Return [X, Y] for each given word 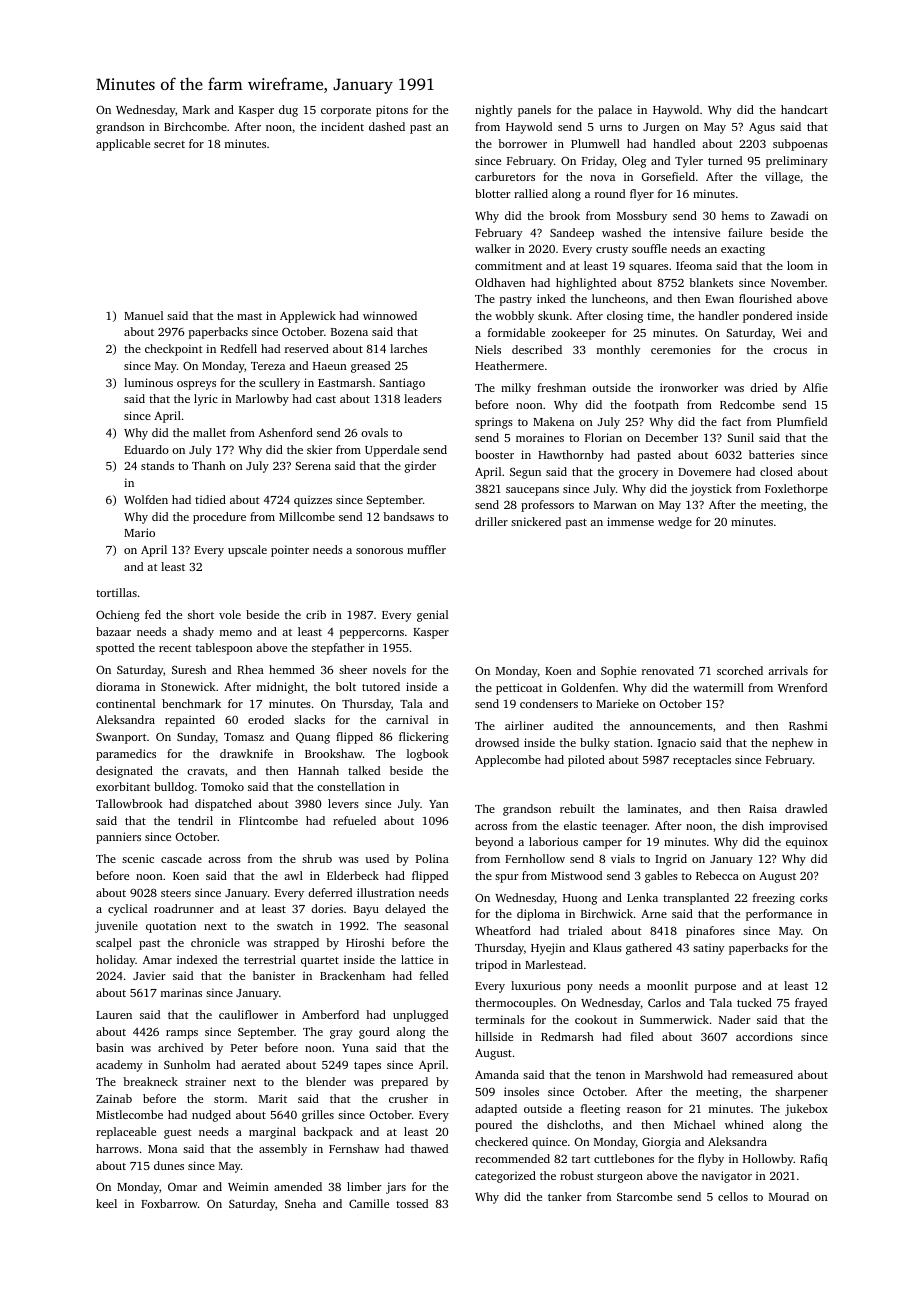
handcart [804, 109]
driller [491, 521]
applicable [123, 145]
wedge [675, 523]
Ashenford [286, 432]
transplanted [696, 899]
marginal [272, 1133]
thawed [429, 1148]
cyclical [127, 910]
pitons [392, 111]
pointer [290, 551]
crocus [790, 351]
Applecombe [508, 761]
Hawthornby [571, 456]
